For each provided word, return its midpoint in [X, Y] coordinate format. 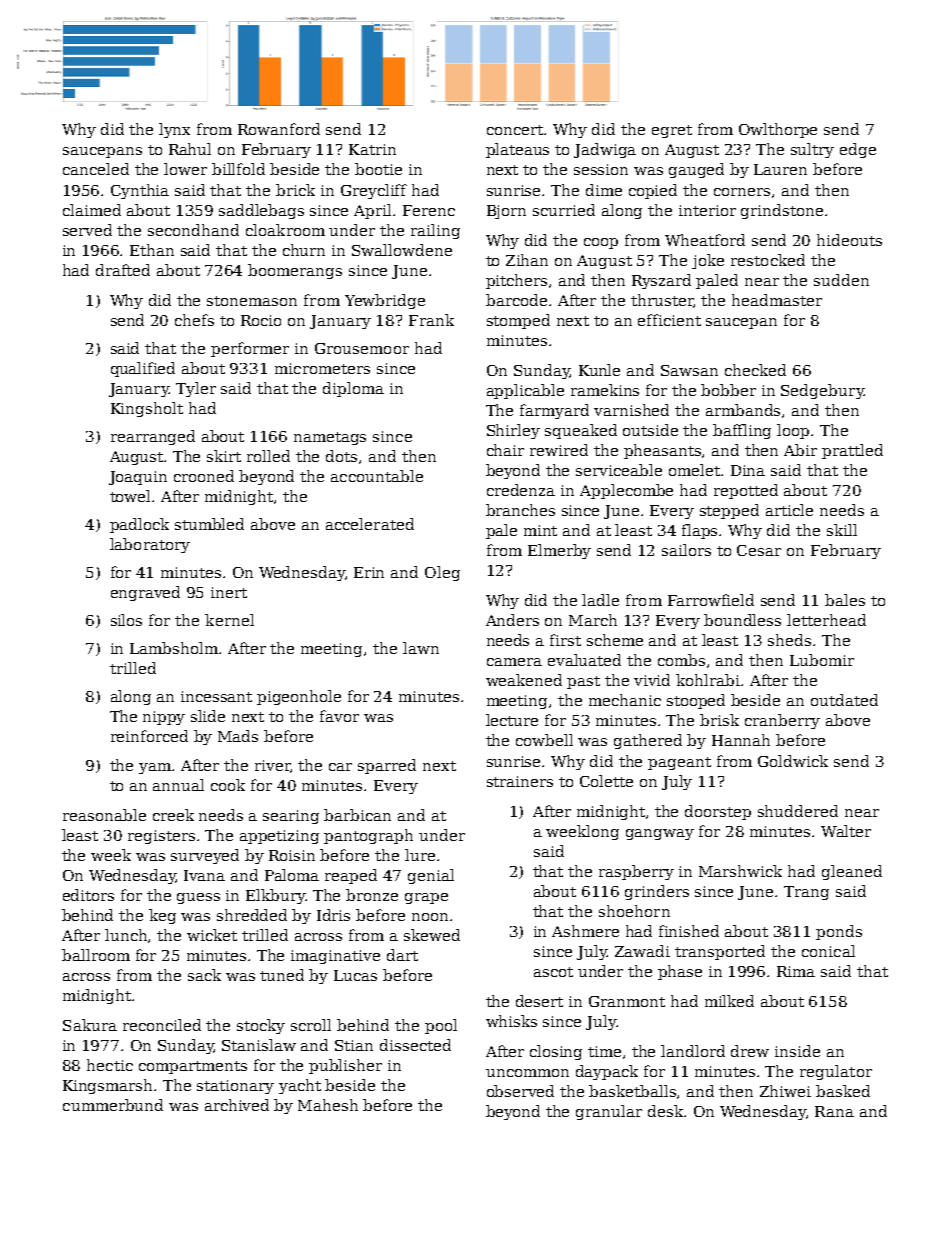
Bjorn [506, 212]
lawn [421, 648]
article [789, 510]
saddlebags [261, 211]
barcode [516, 300]
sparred [387, 766]
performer [250, 349]
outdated [844, 700]
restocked [768, 260]
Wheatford [705, 240]
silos [126, 620]
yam [155, 768]
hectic [110, 1065]
